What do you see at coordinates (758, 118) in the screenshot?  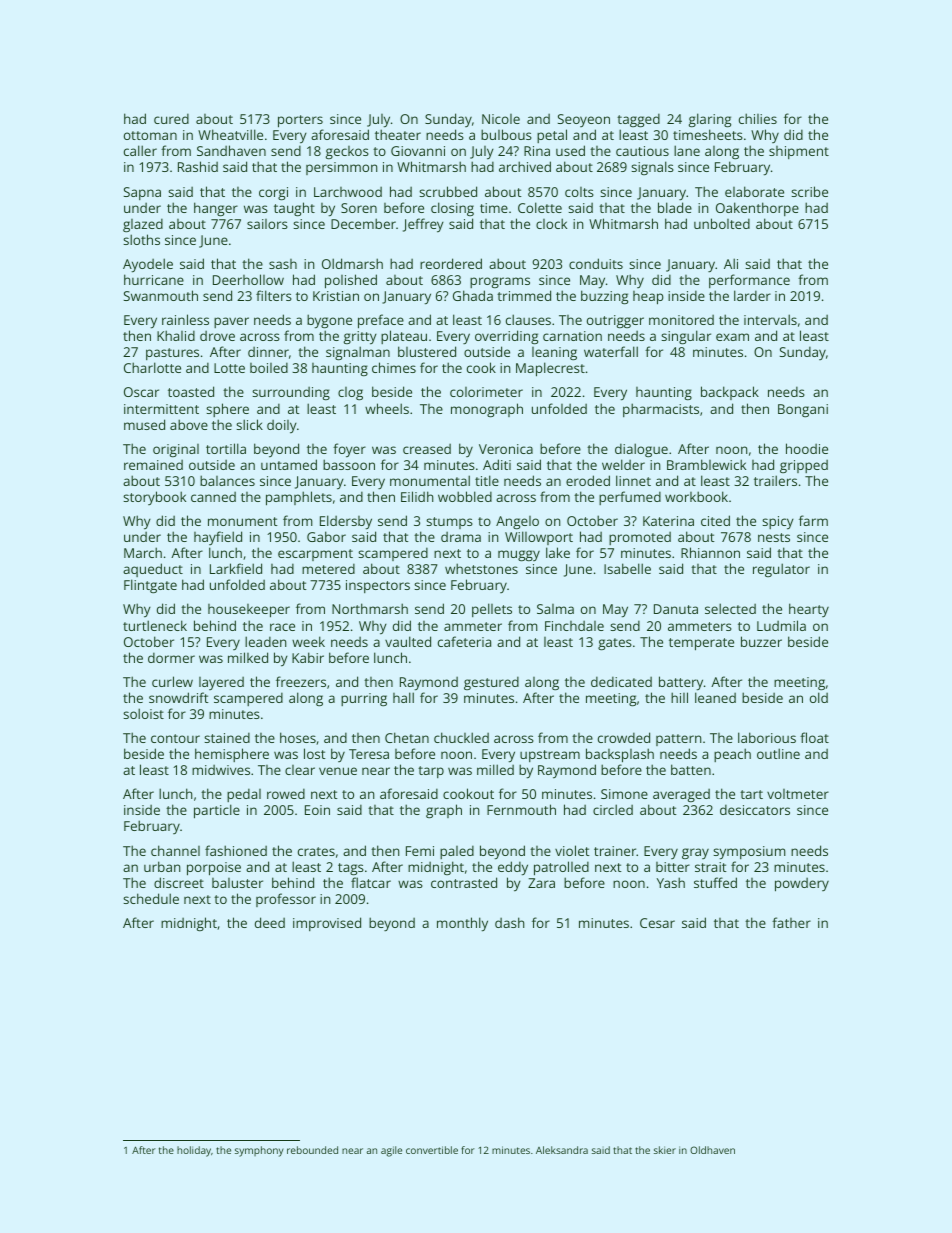 I see `chilies` at bounding box center [758, 118].
